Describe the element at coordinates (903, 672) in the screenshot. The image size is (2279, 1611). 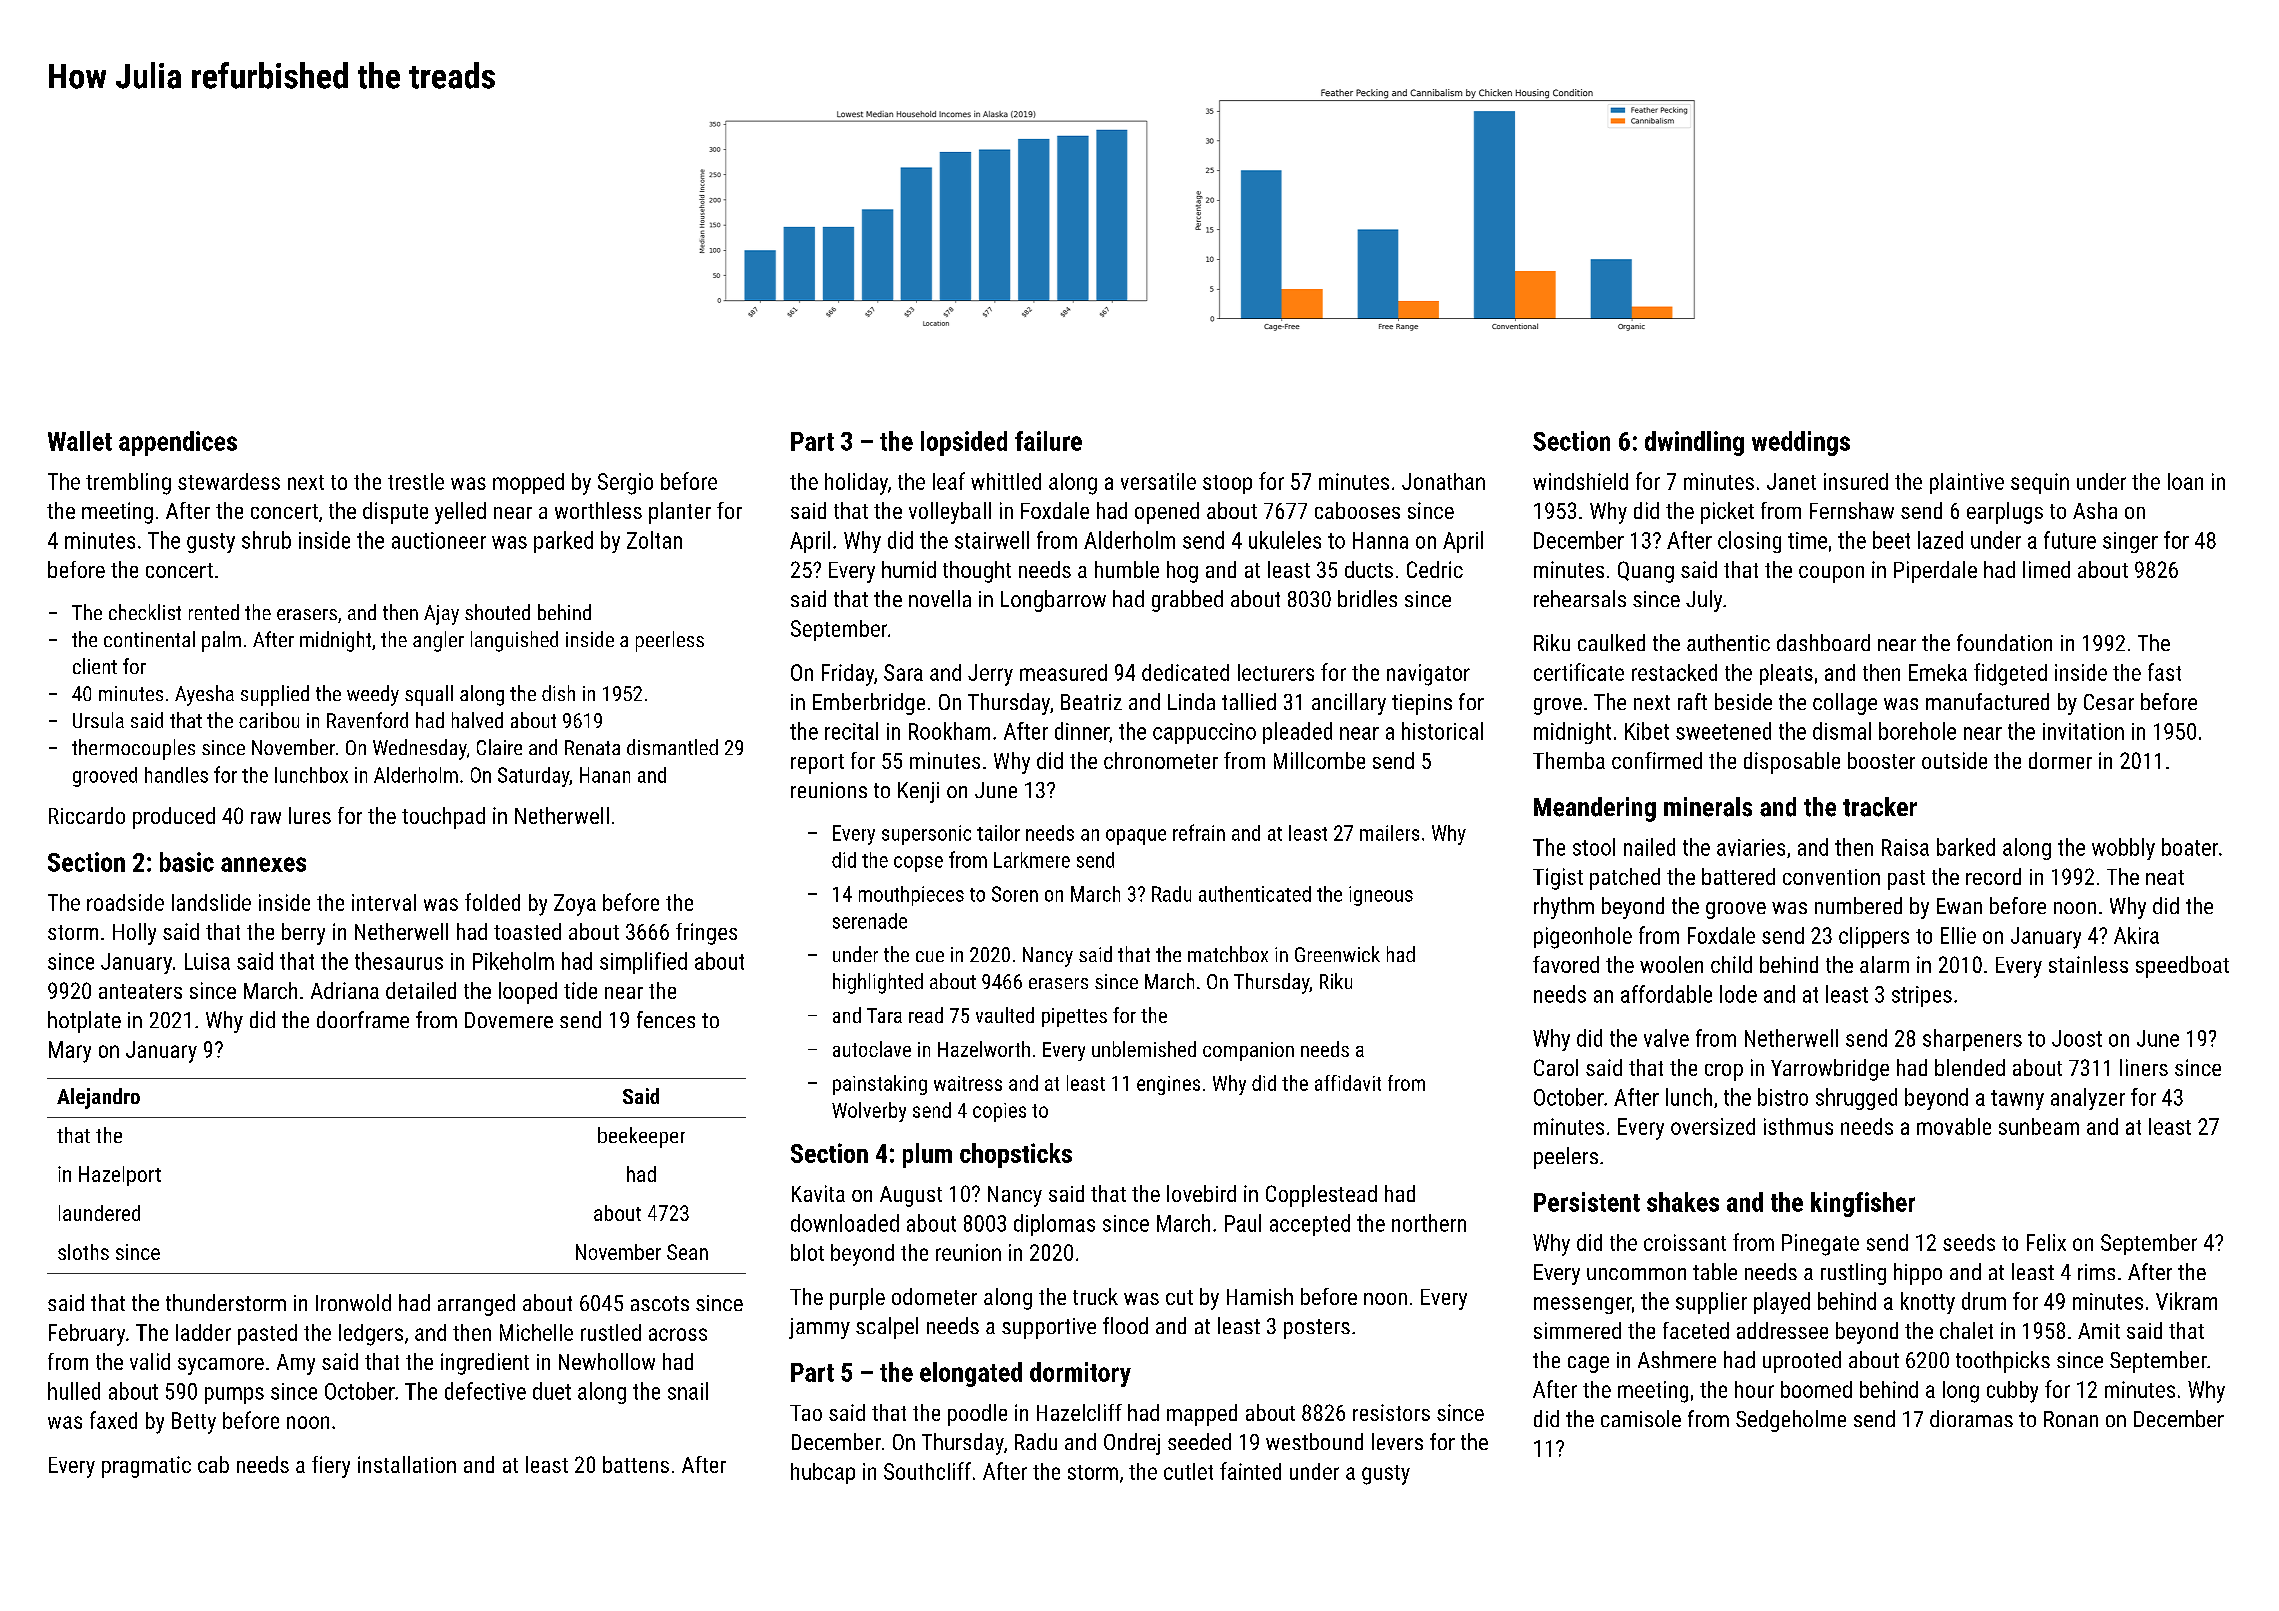
I see `Sara` at that location.
